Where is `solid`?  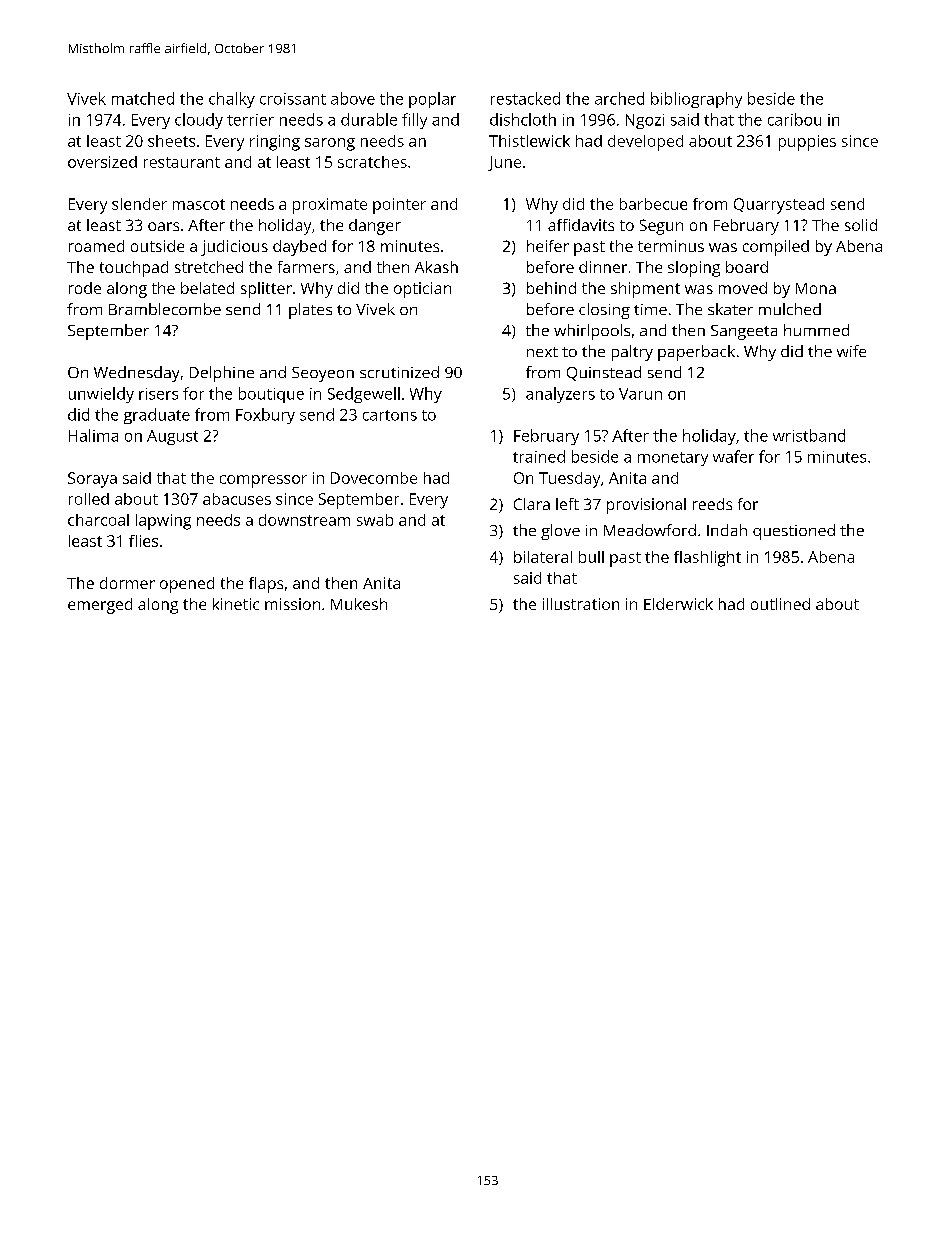 solid is located at coordinates (861, 225).
